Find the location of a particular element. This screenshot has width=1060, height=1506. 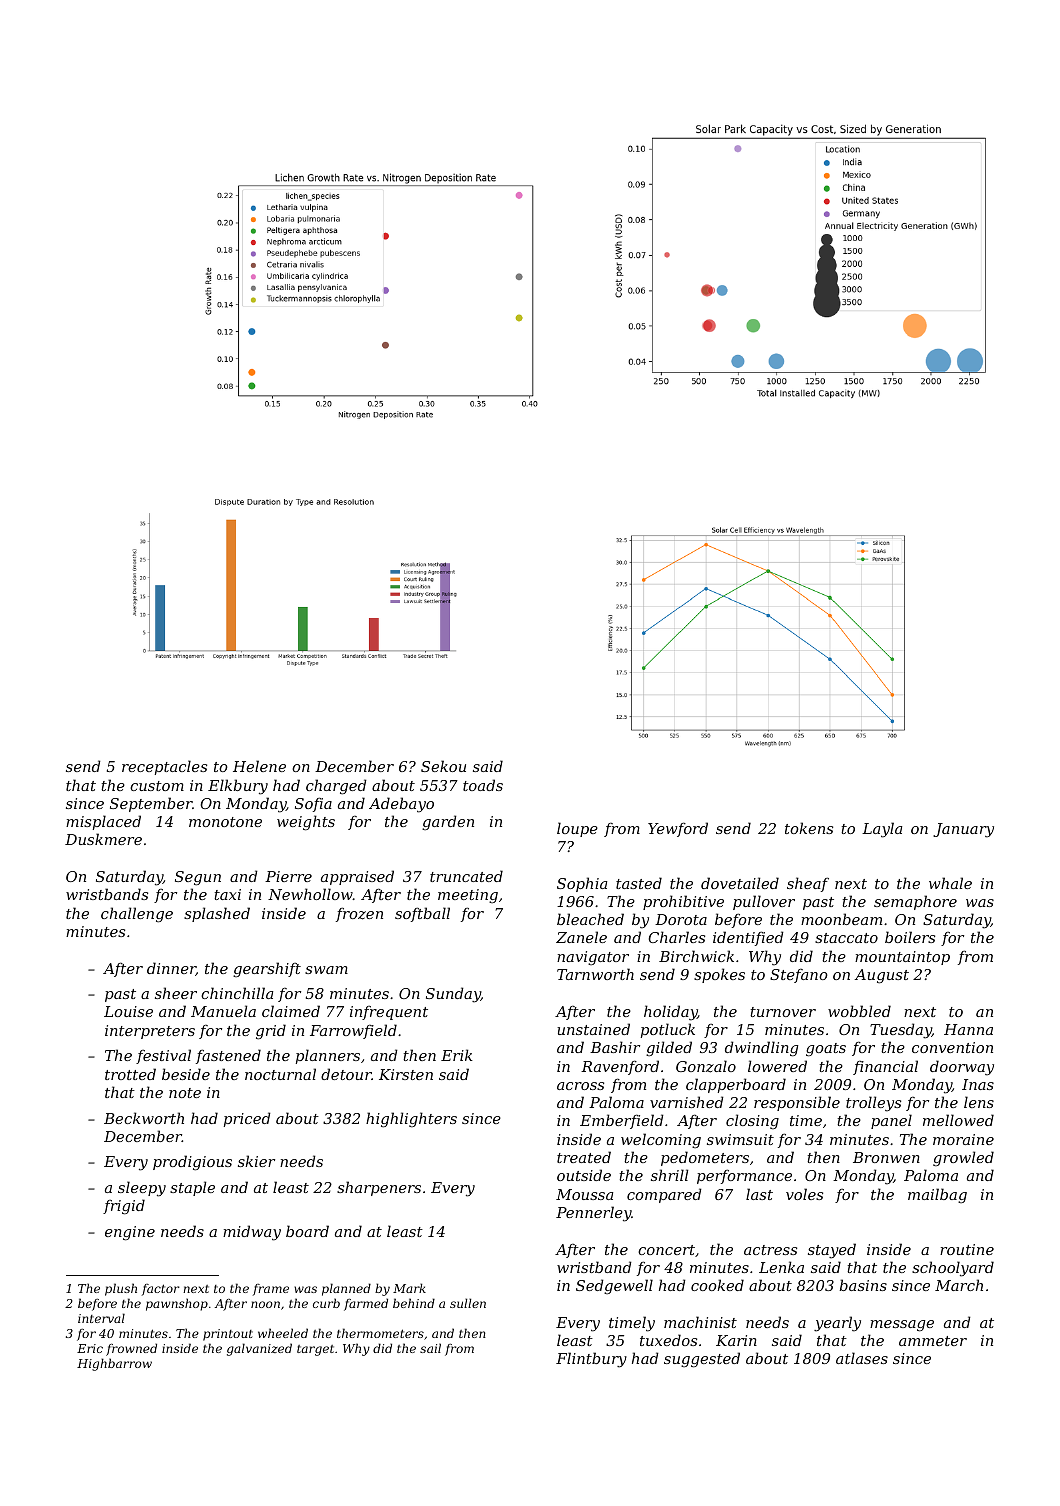

Duskmere is located at coordinates (103, 839).
